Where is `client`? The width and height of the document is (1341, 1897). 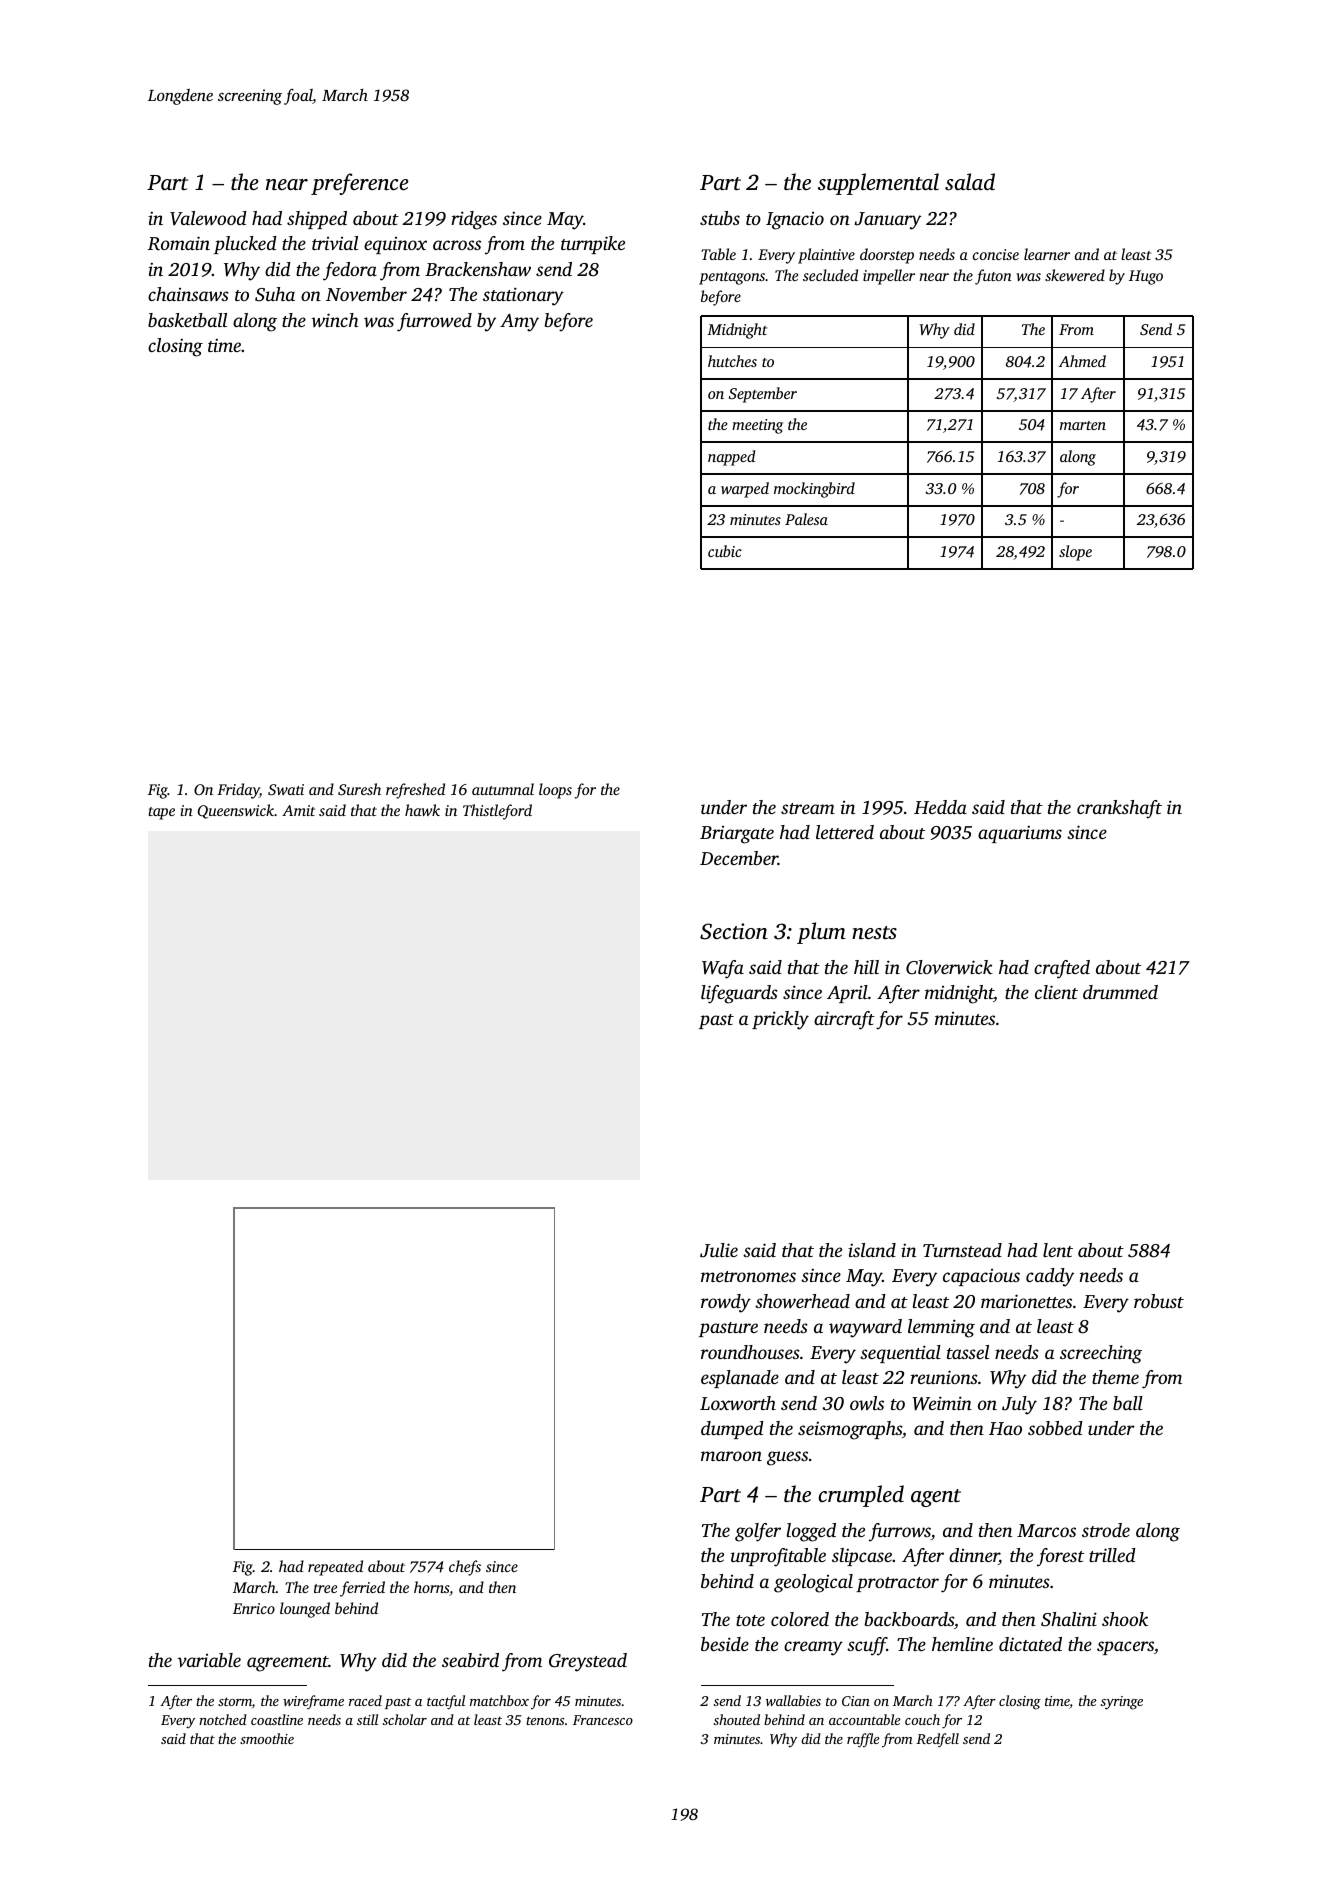 client is located at coordinates (1056, 992).
